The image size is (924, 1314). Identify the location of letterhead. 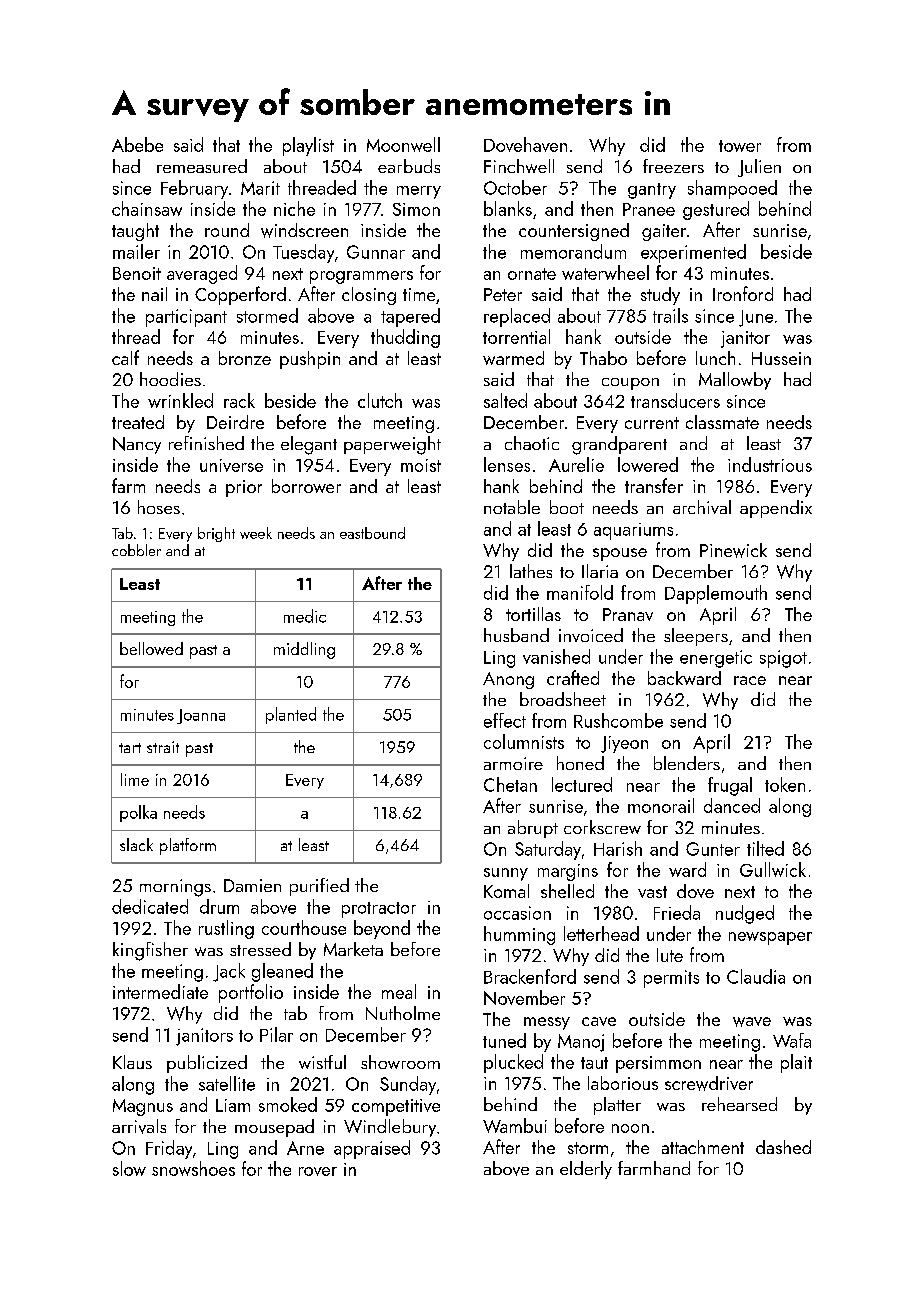
(601, 933).
